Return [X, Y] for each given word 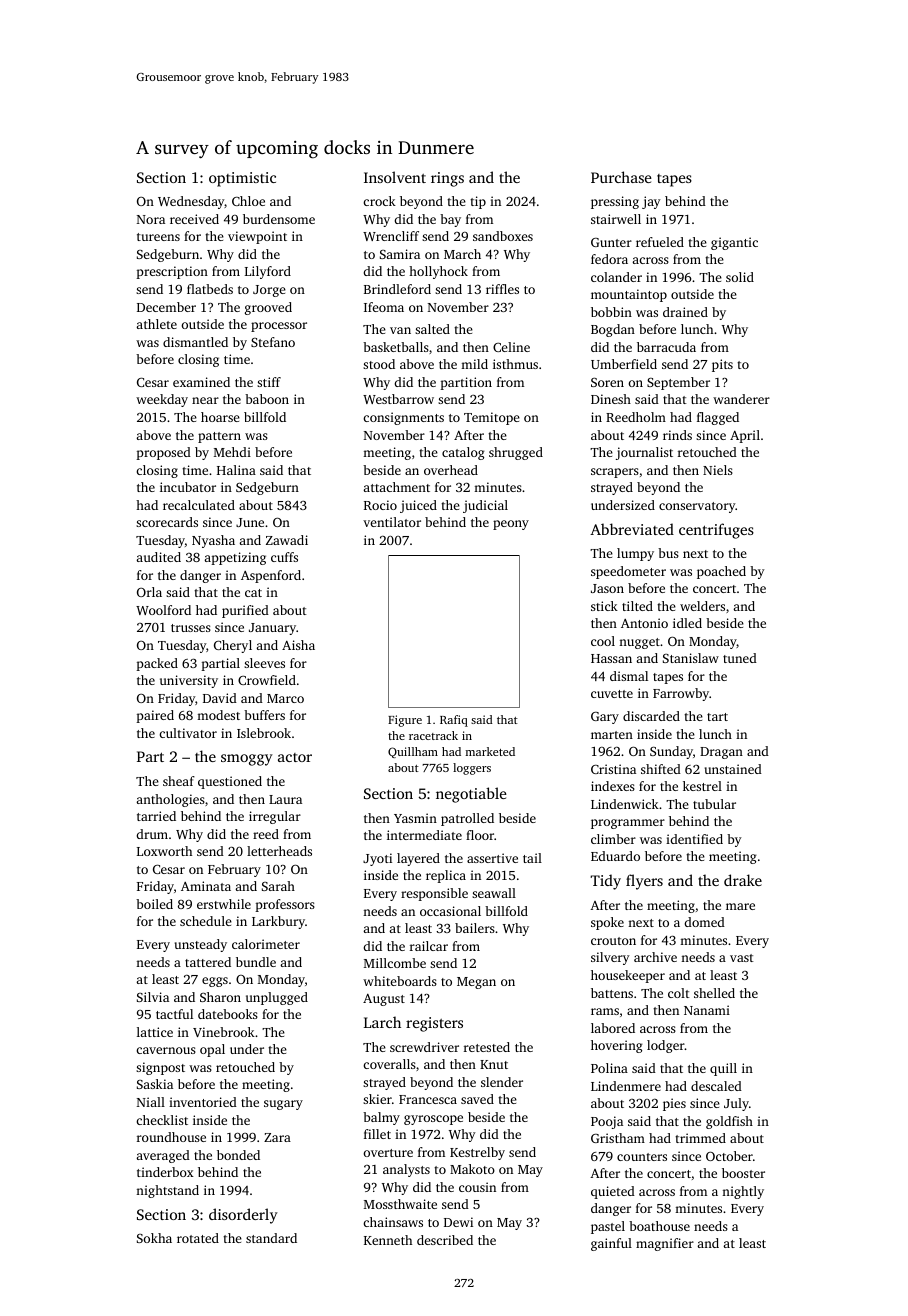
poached [721, 572]
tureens [158, 237]
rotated [198, 1238]
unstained [733, 769]
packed [157, 664]
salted [432, 329]
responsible [434, 894]
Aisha [298, 645]
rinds [677, 435]
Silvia [153, 997]
